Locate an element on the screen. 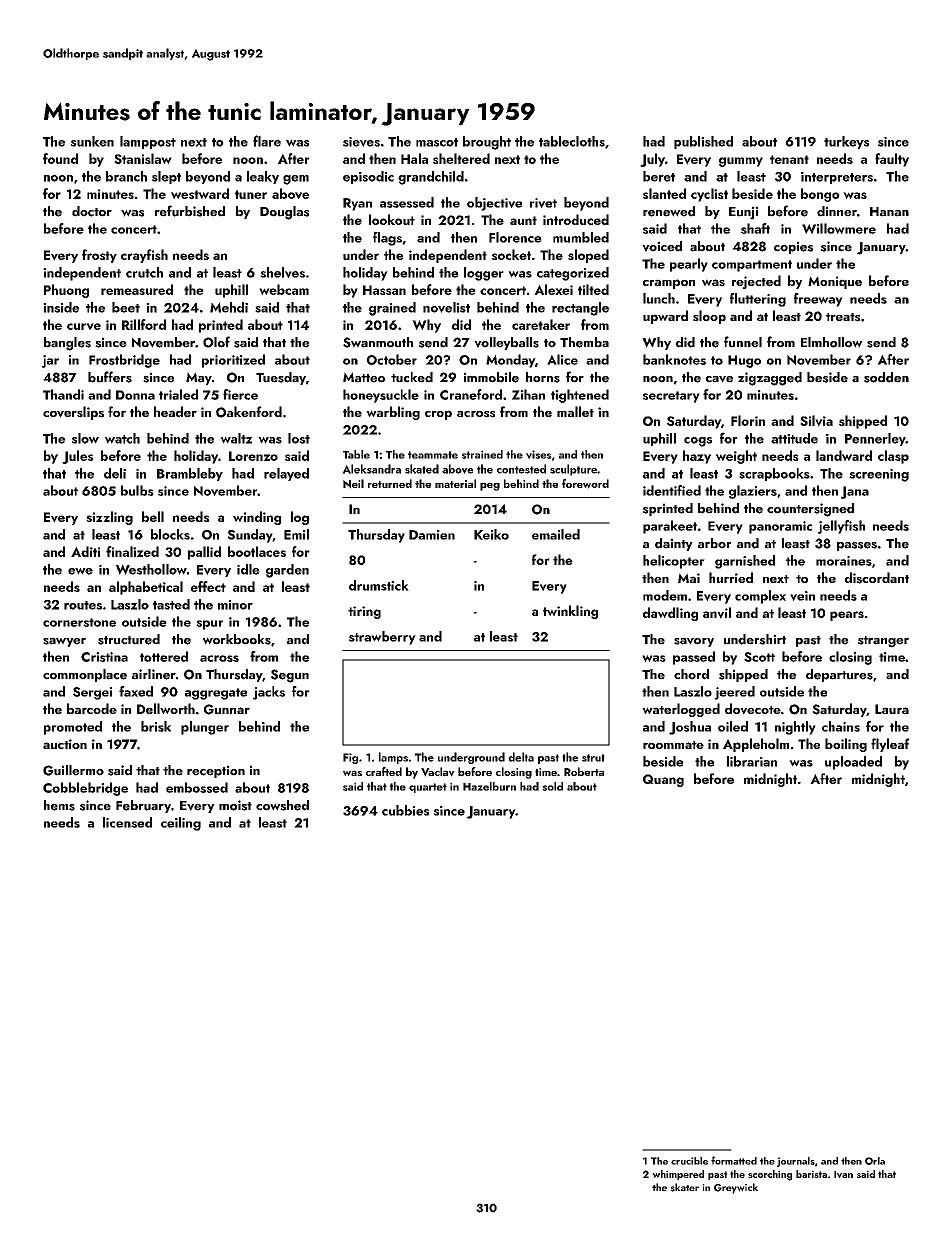 This screenshot has height=1233, width=952. ceiling is located at coordinates (181, 824).
